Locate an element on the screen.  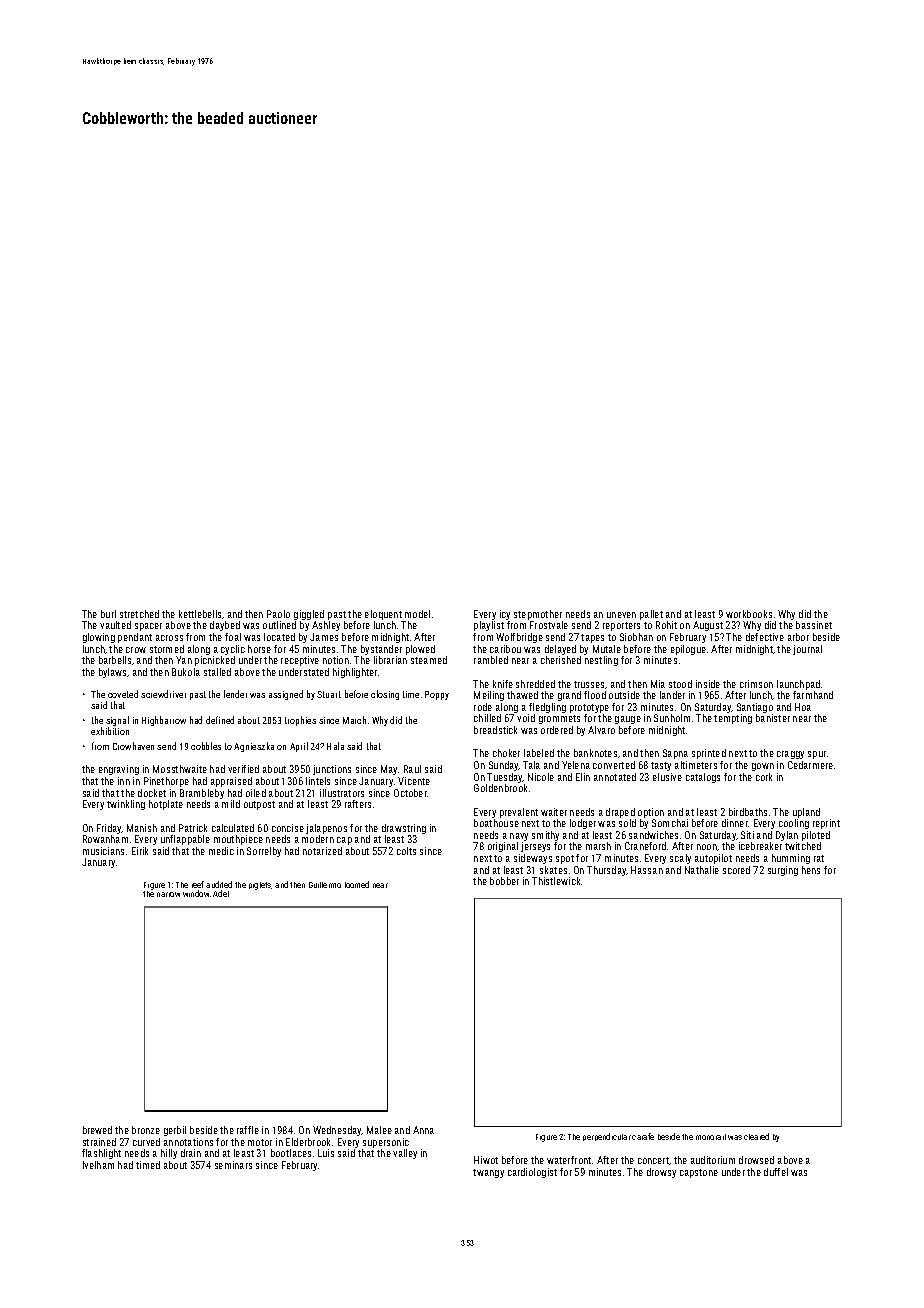
cardiologist is located at coordinates (532, 1173).
